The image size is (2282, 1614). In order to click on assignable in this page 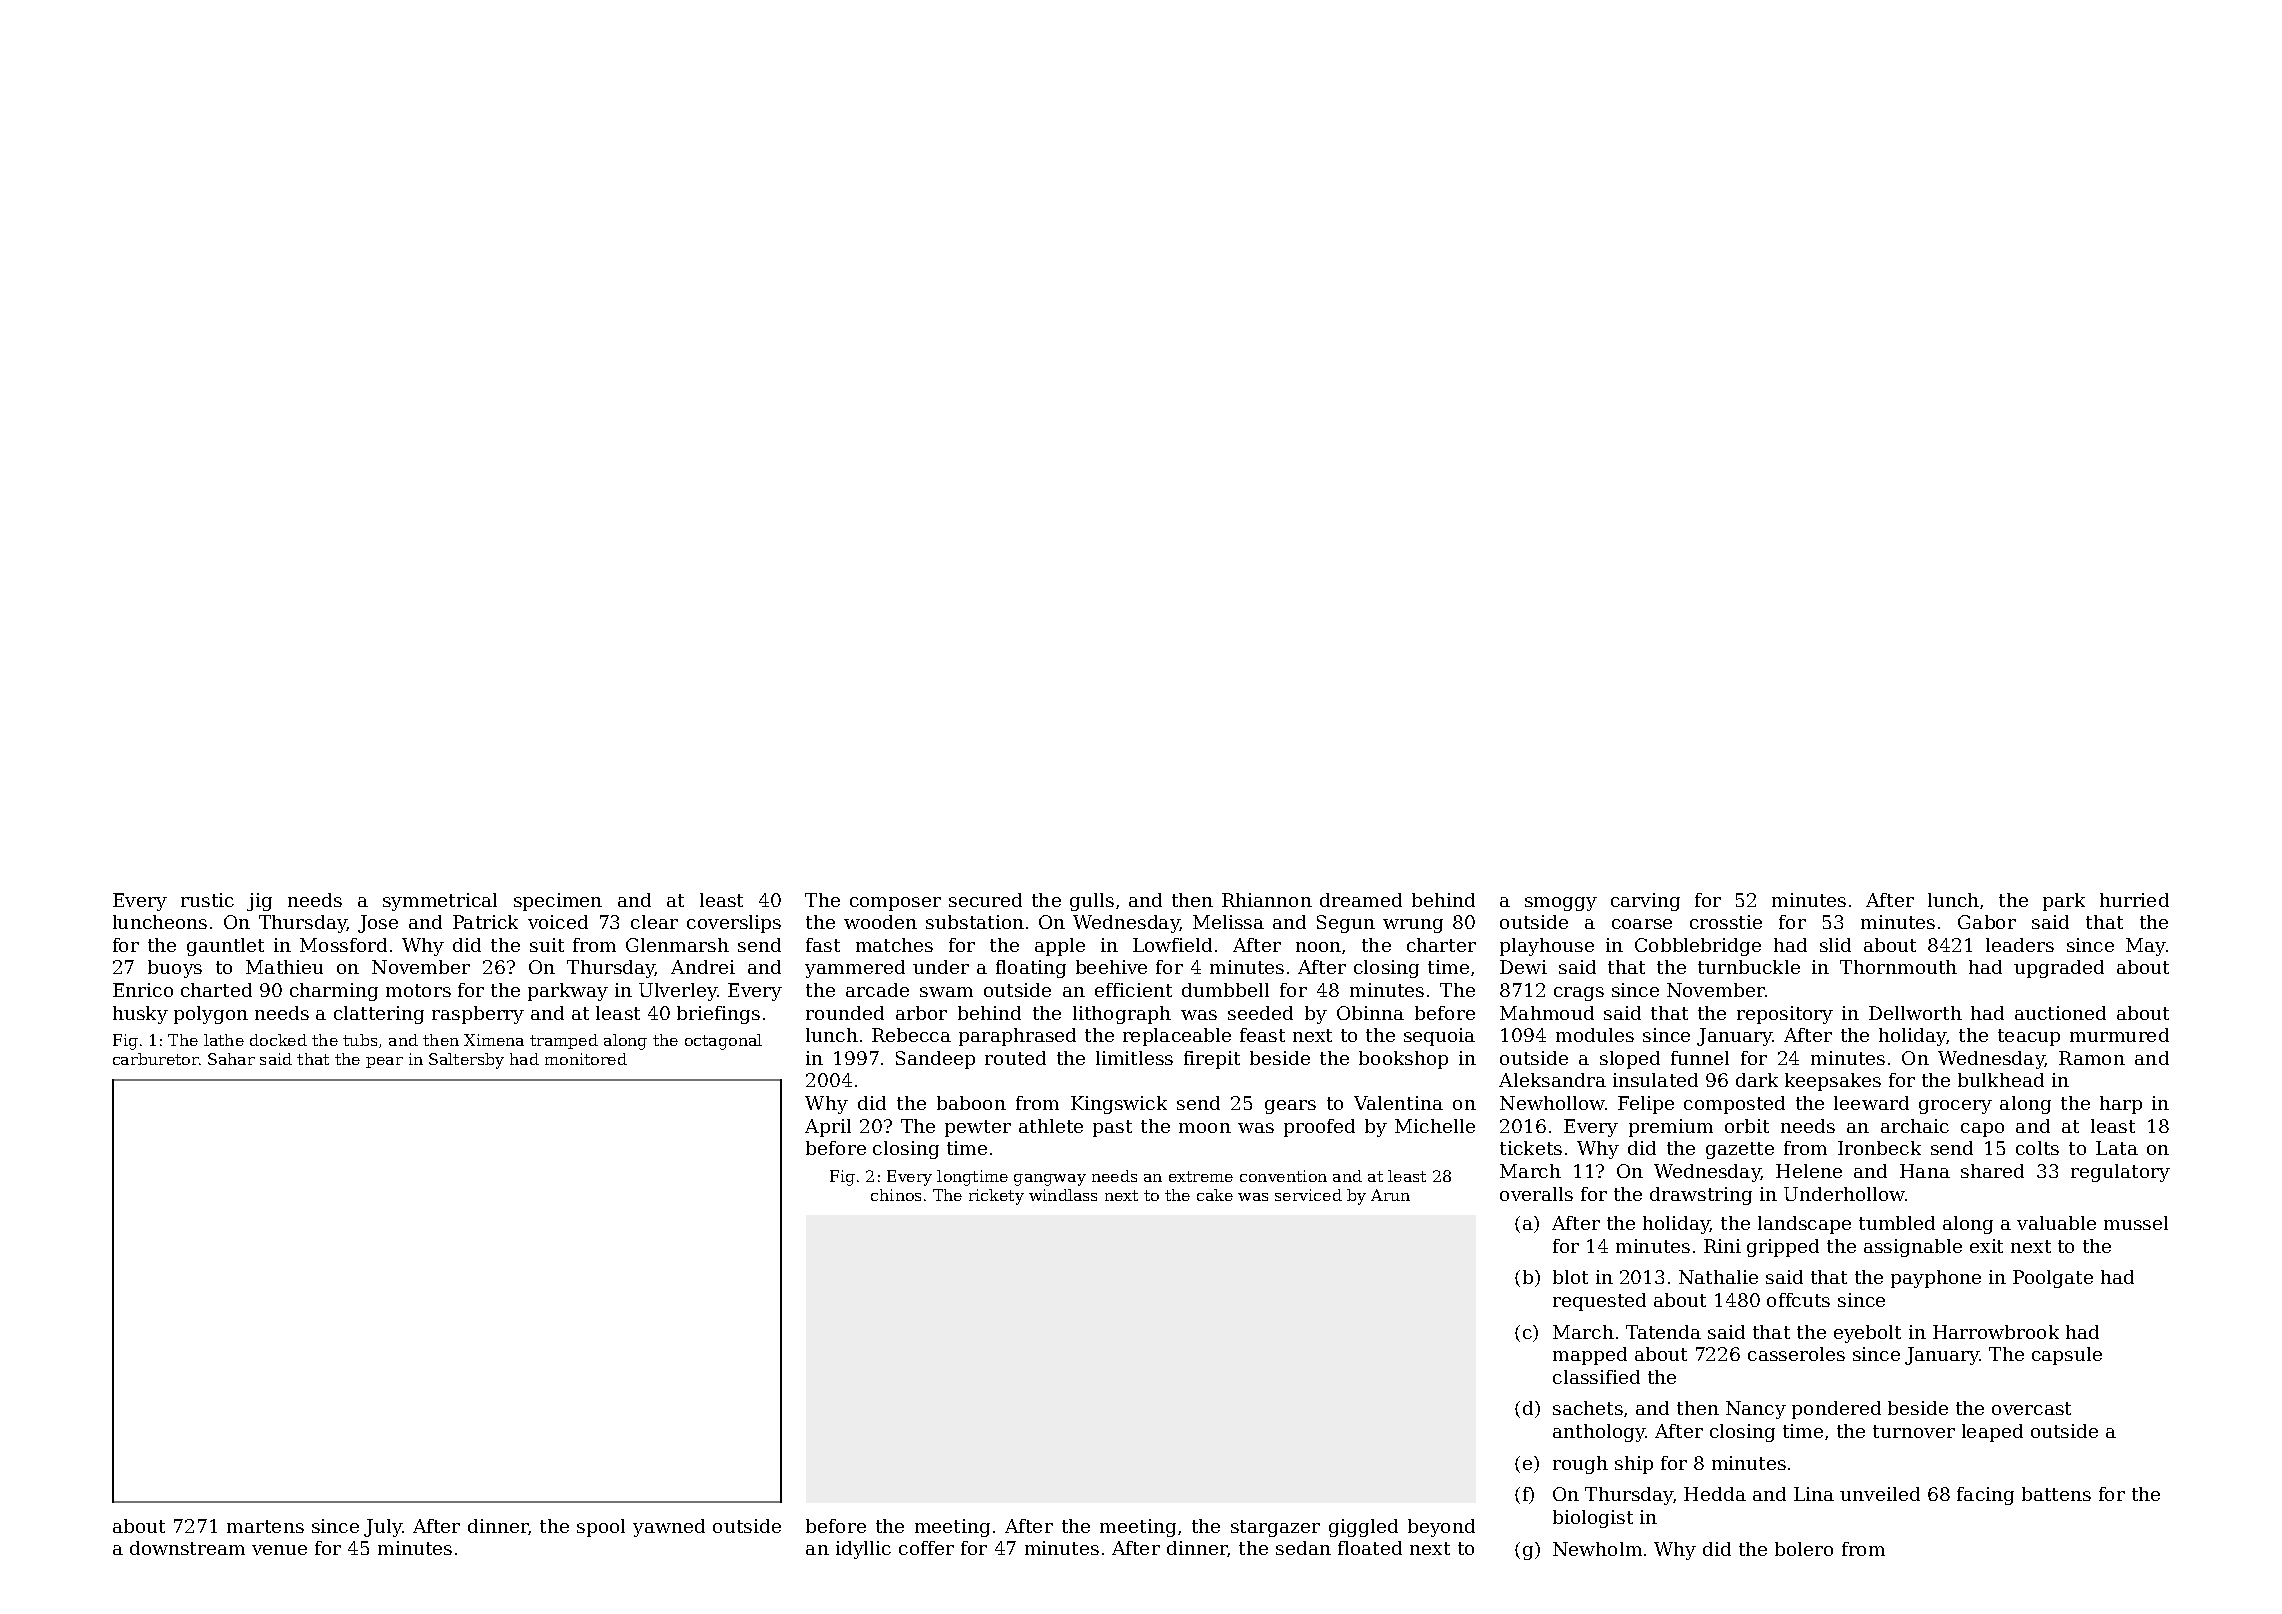, I will do `click(1913, 1248)`.
